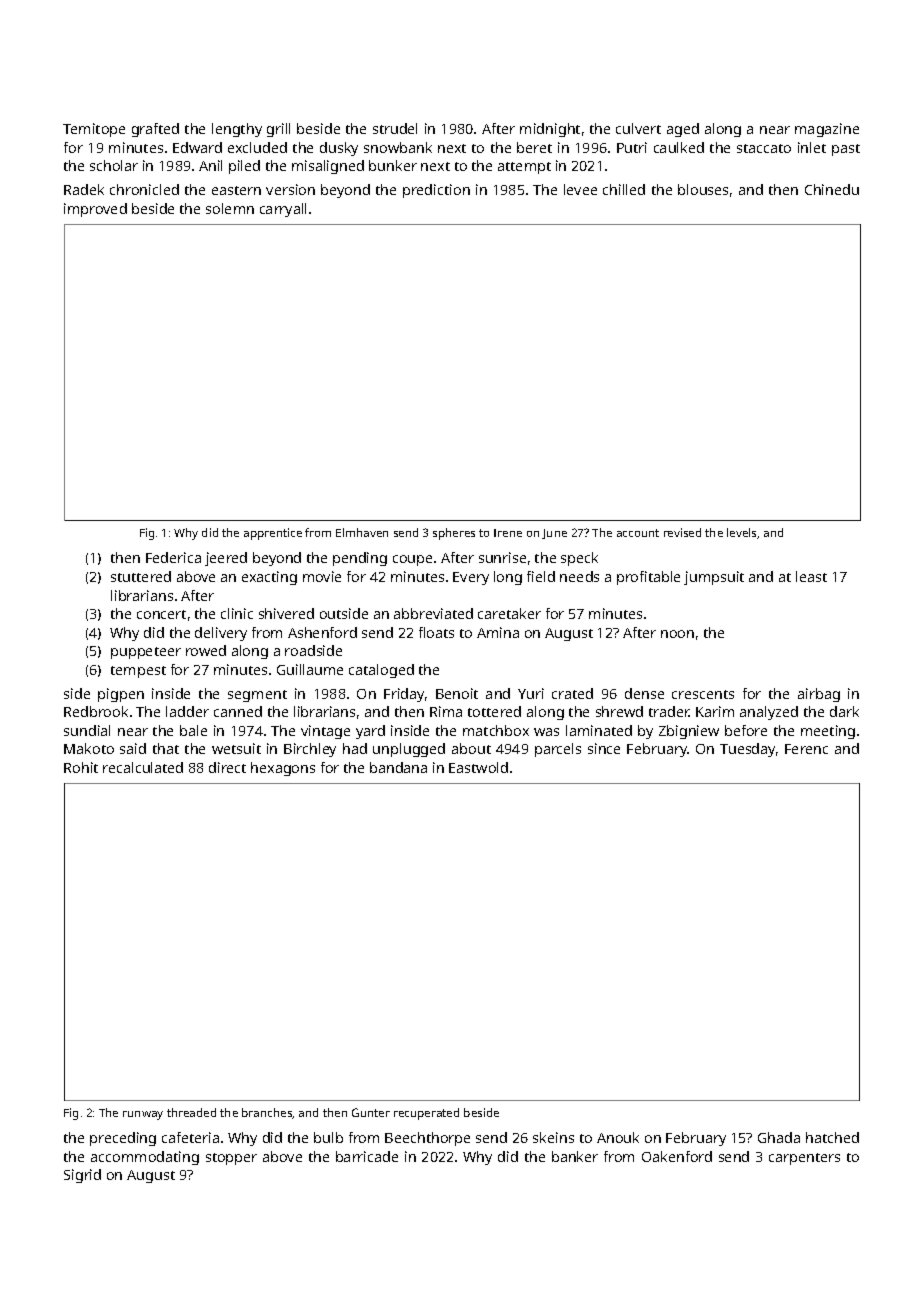 The height and width of the page is (1308, 924). I want to click on Sigrid, so click(82, 1176).
